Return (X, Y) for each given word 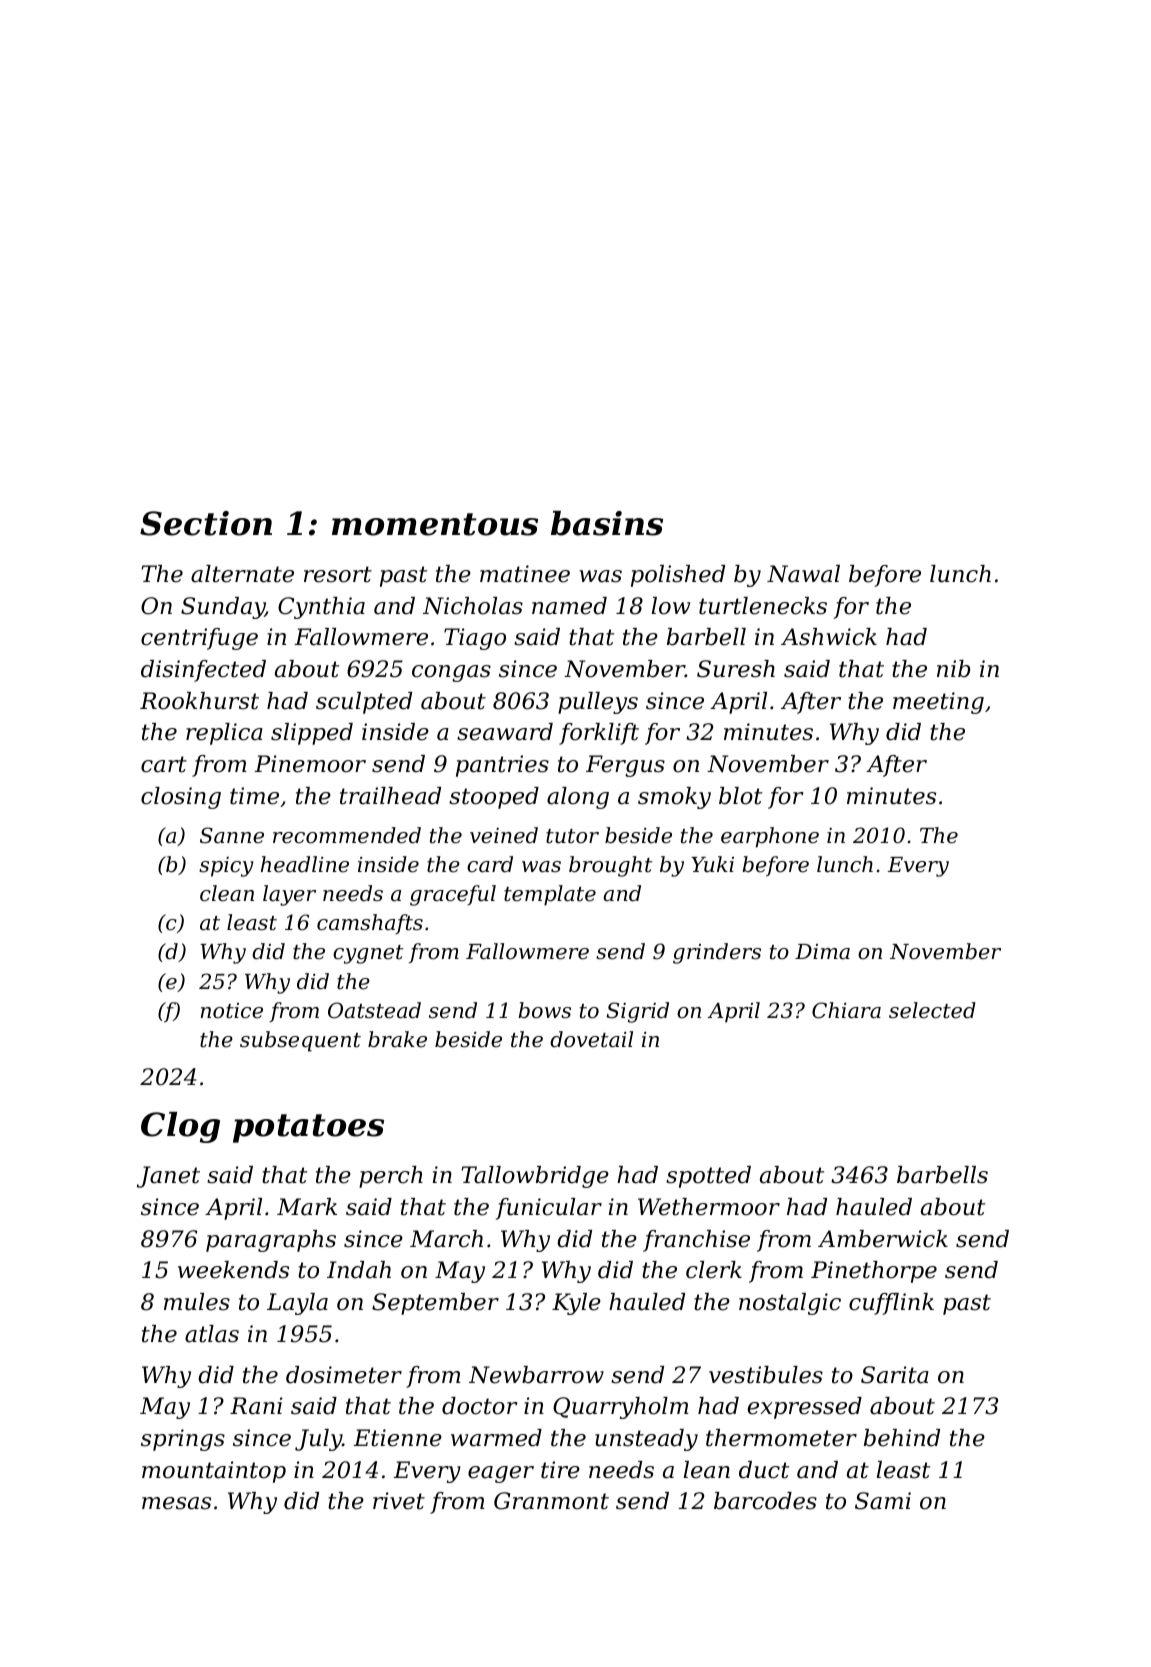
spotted (708, 1177)
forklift (599, 734)
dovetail (591, 1039)
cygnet (368, 954)
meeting (938, 703)
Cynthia (321, 608)
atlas (212, 1334)
